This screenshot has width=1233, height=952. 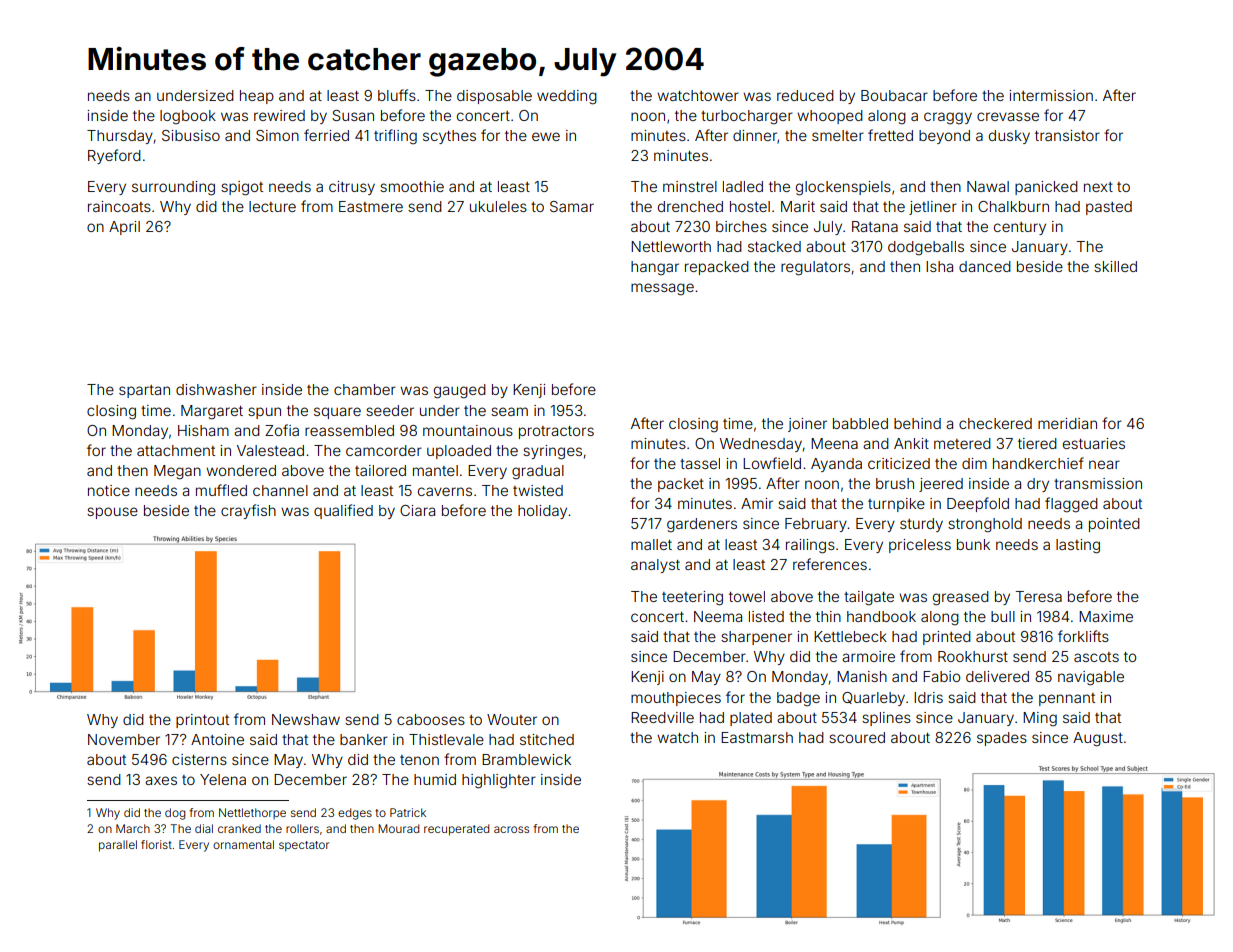 What do you see at coordinates (1067, 423) in the screenshot?
I see `meridian` at bounding box center [1067, 423].
